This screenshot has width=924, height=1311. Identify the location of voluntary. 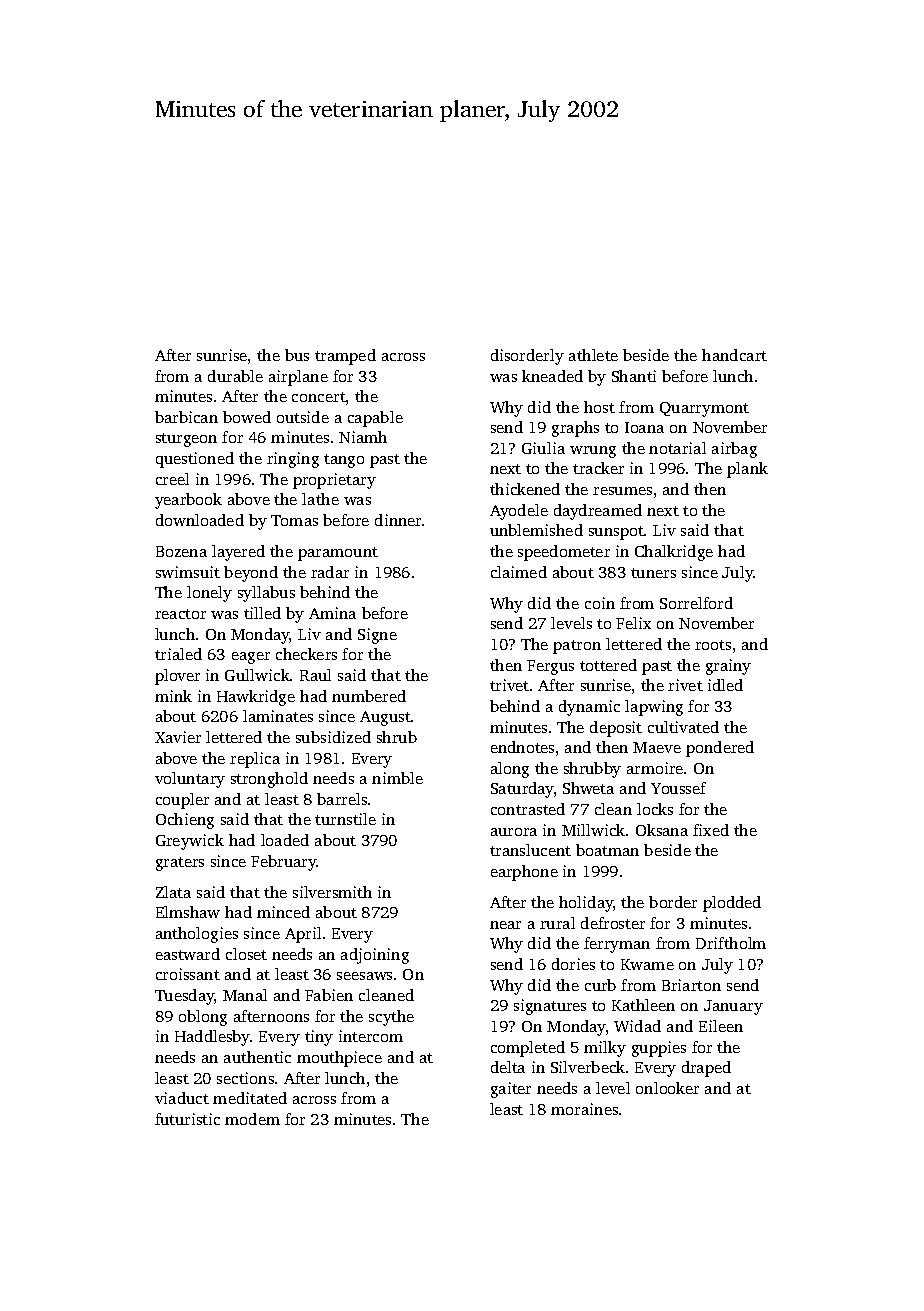
(190, 780).
